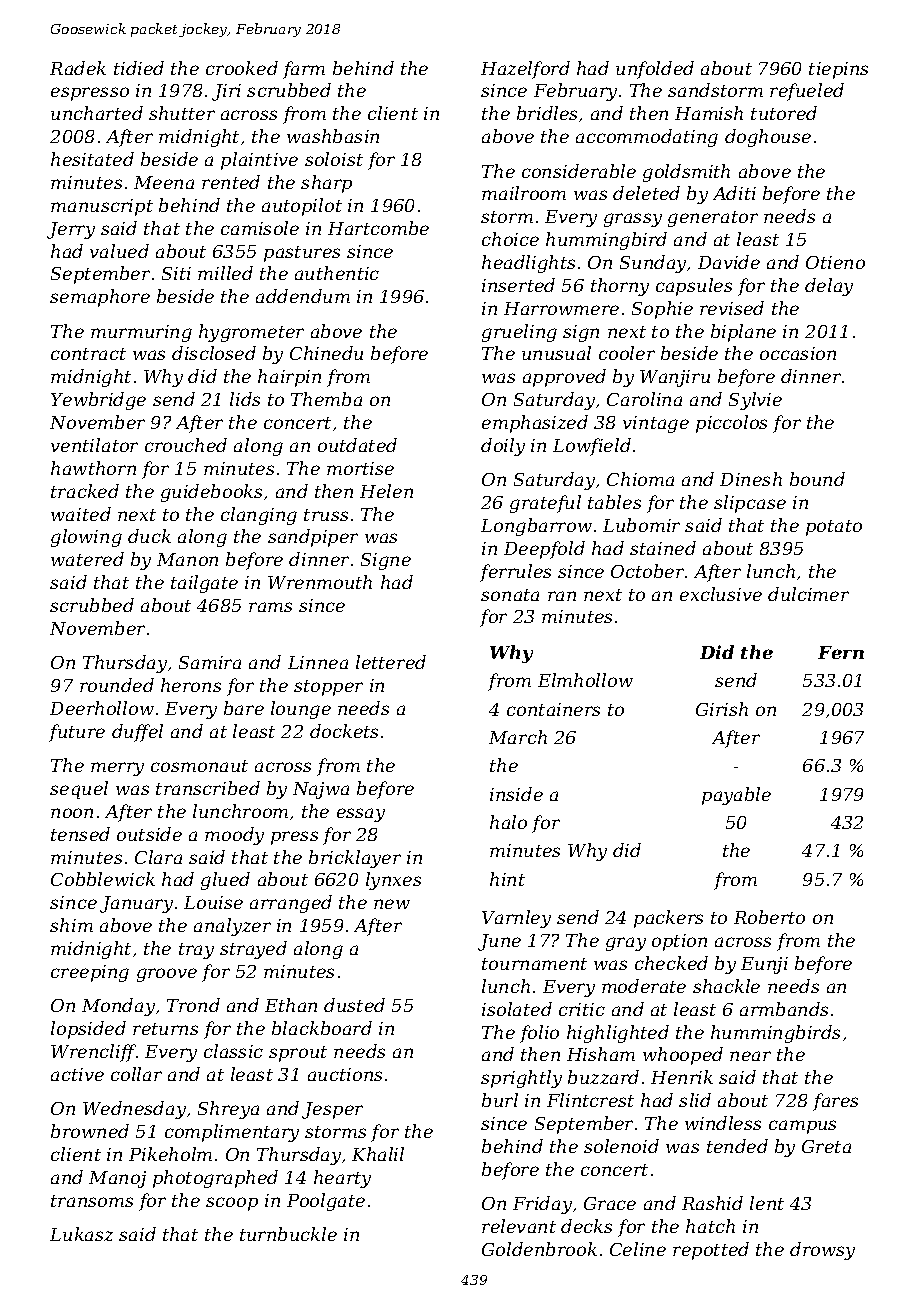  What do you see at coordinates (242, 68) in the screenshot?
I see `crooked` at bounding box center [242, 68].
